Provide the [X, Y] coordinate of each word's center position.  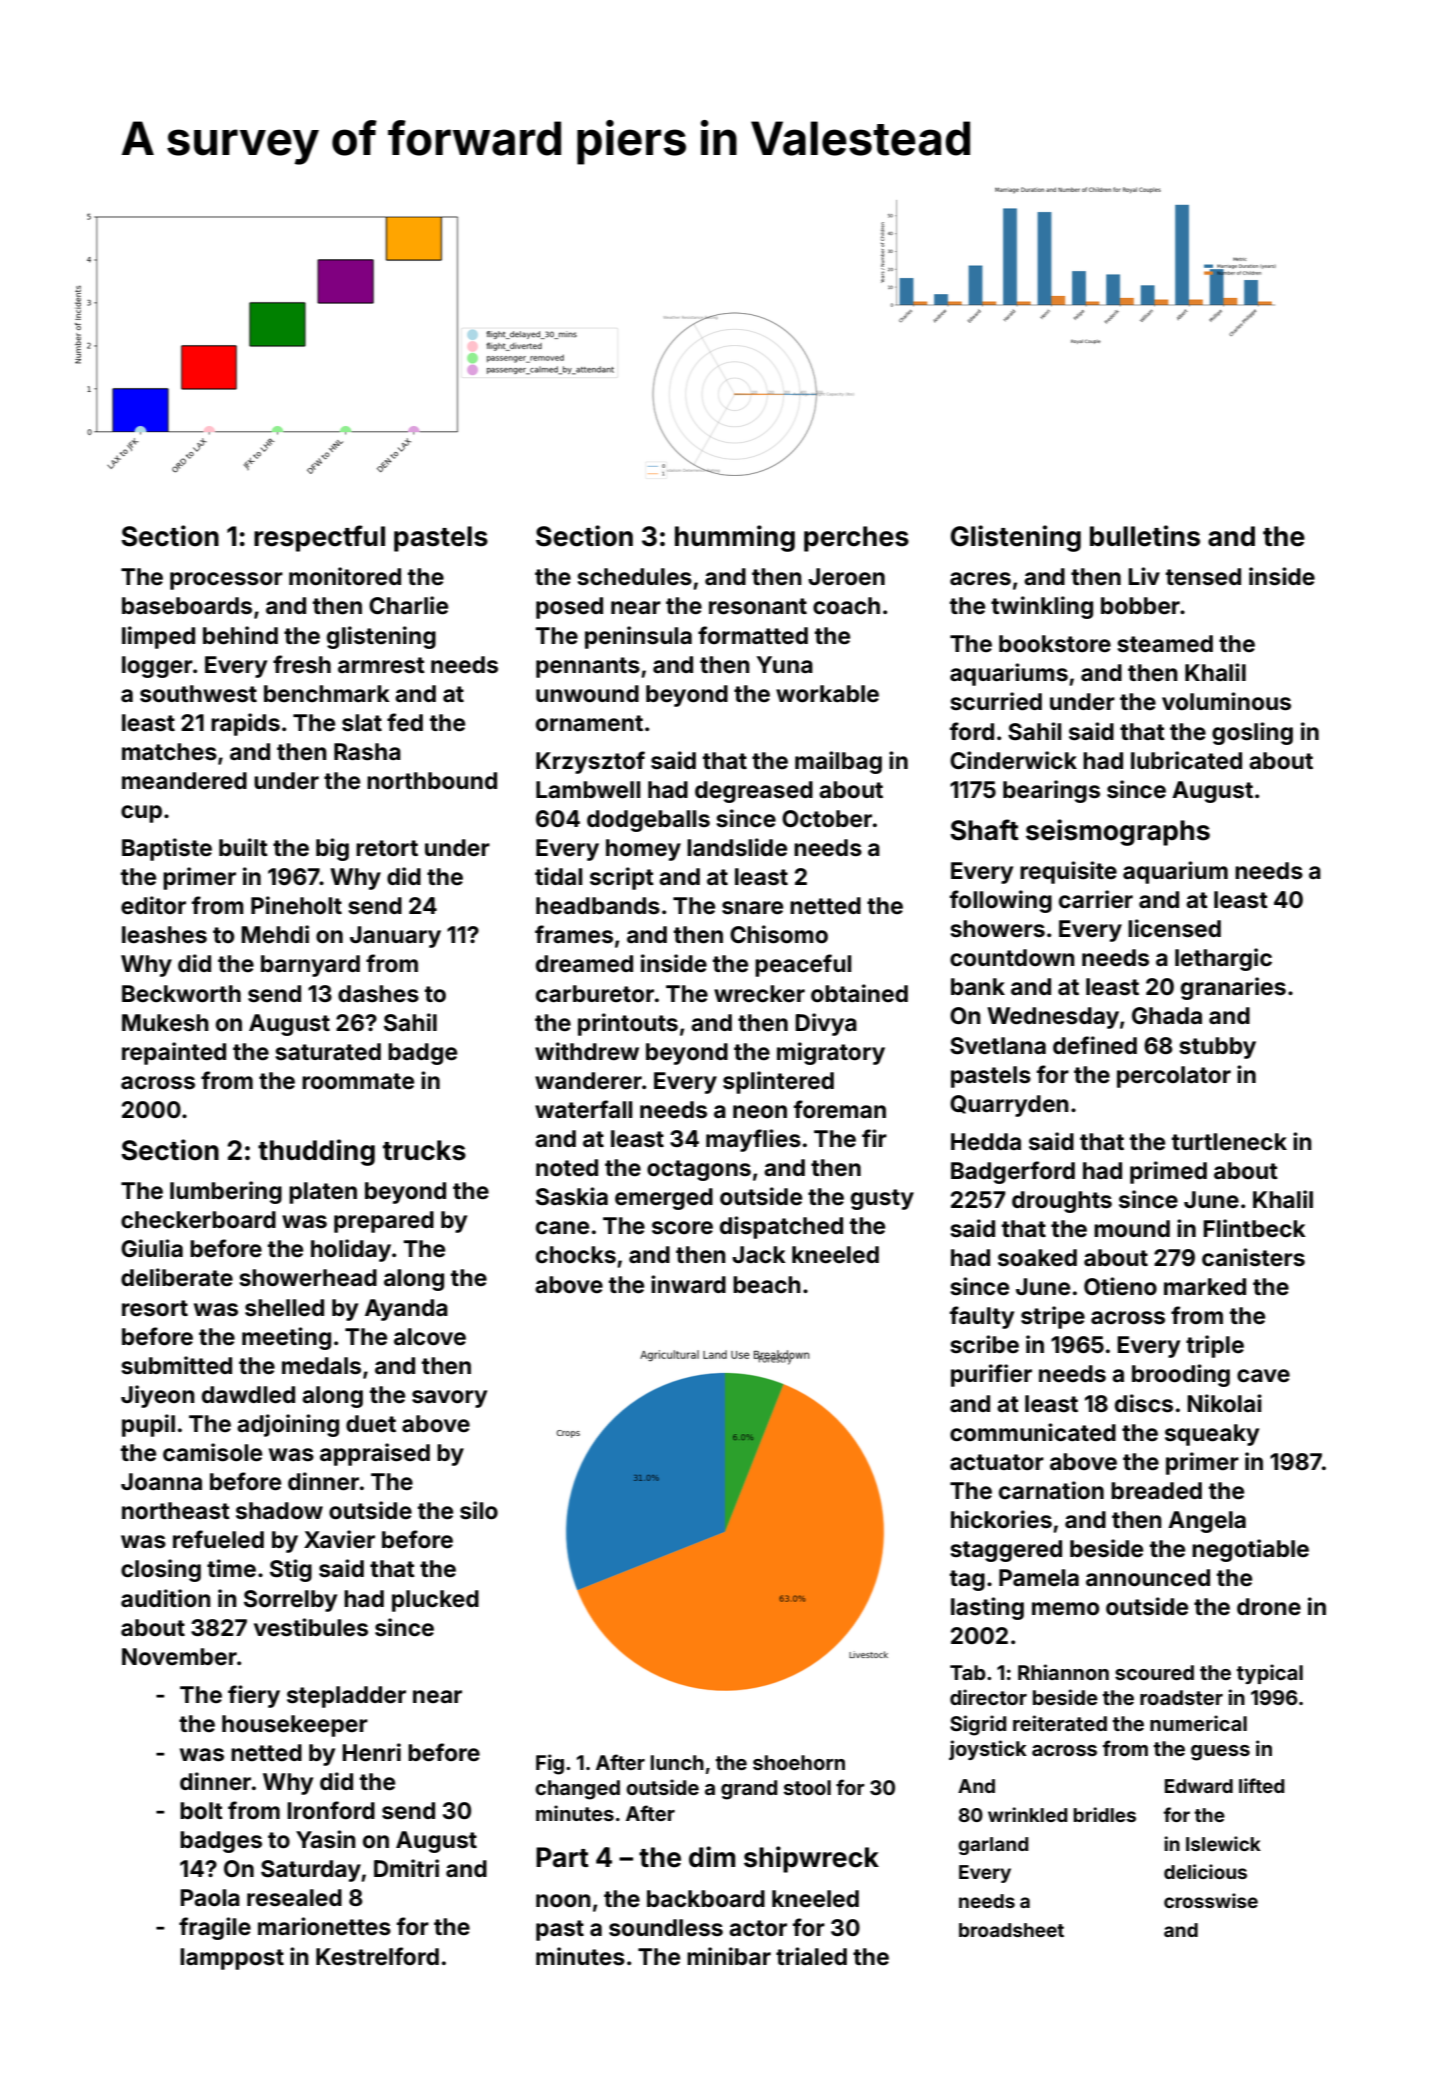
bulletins [1145, 536]
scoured [1154, 1672]
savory [449, 1399]
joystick [988, 1750]
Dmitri [406, 1868]
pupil [148, 1425]
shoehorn [799, 1762]
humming [735, 538]
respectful [319, 538]
